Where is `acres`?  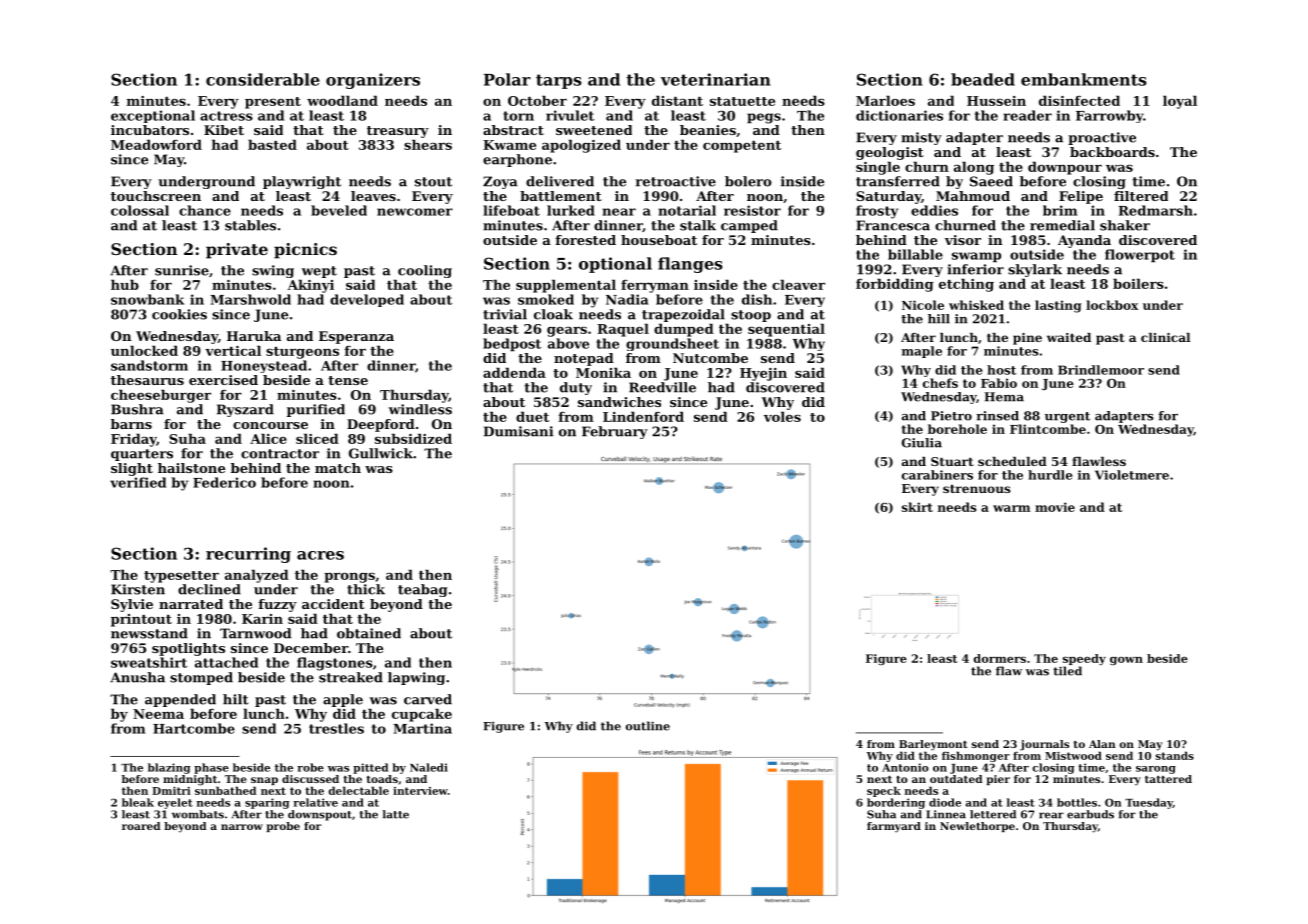 acres is located at coordinates (320, 555).
